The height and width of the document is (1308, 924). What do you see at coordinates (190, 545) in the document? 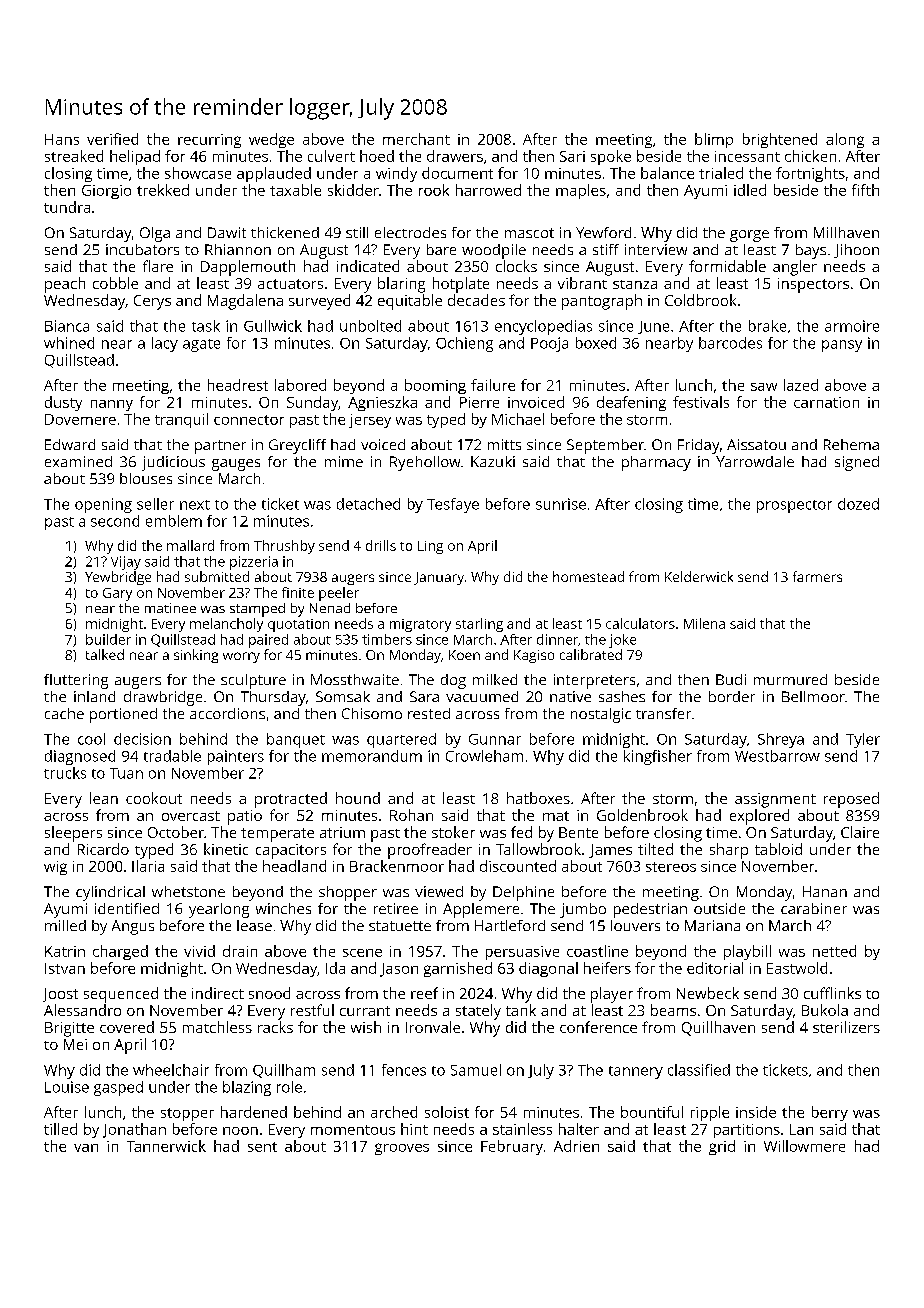
I see `mallard` at bounding box center [190, 545].
